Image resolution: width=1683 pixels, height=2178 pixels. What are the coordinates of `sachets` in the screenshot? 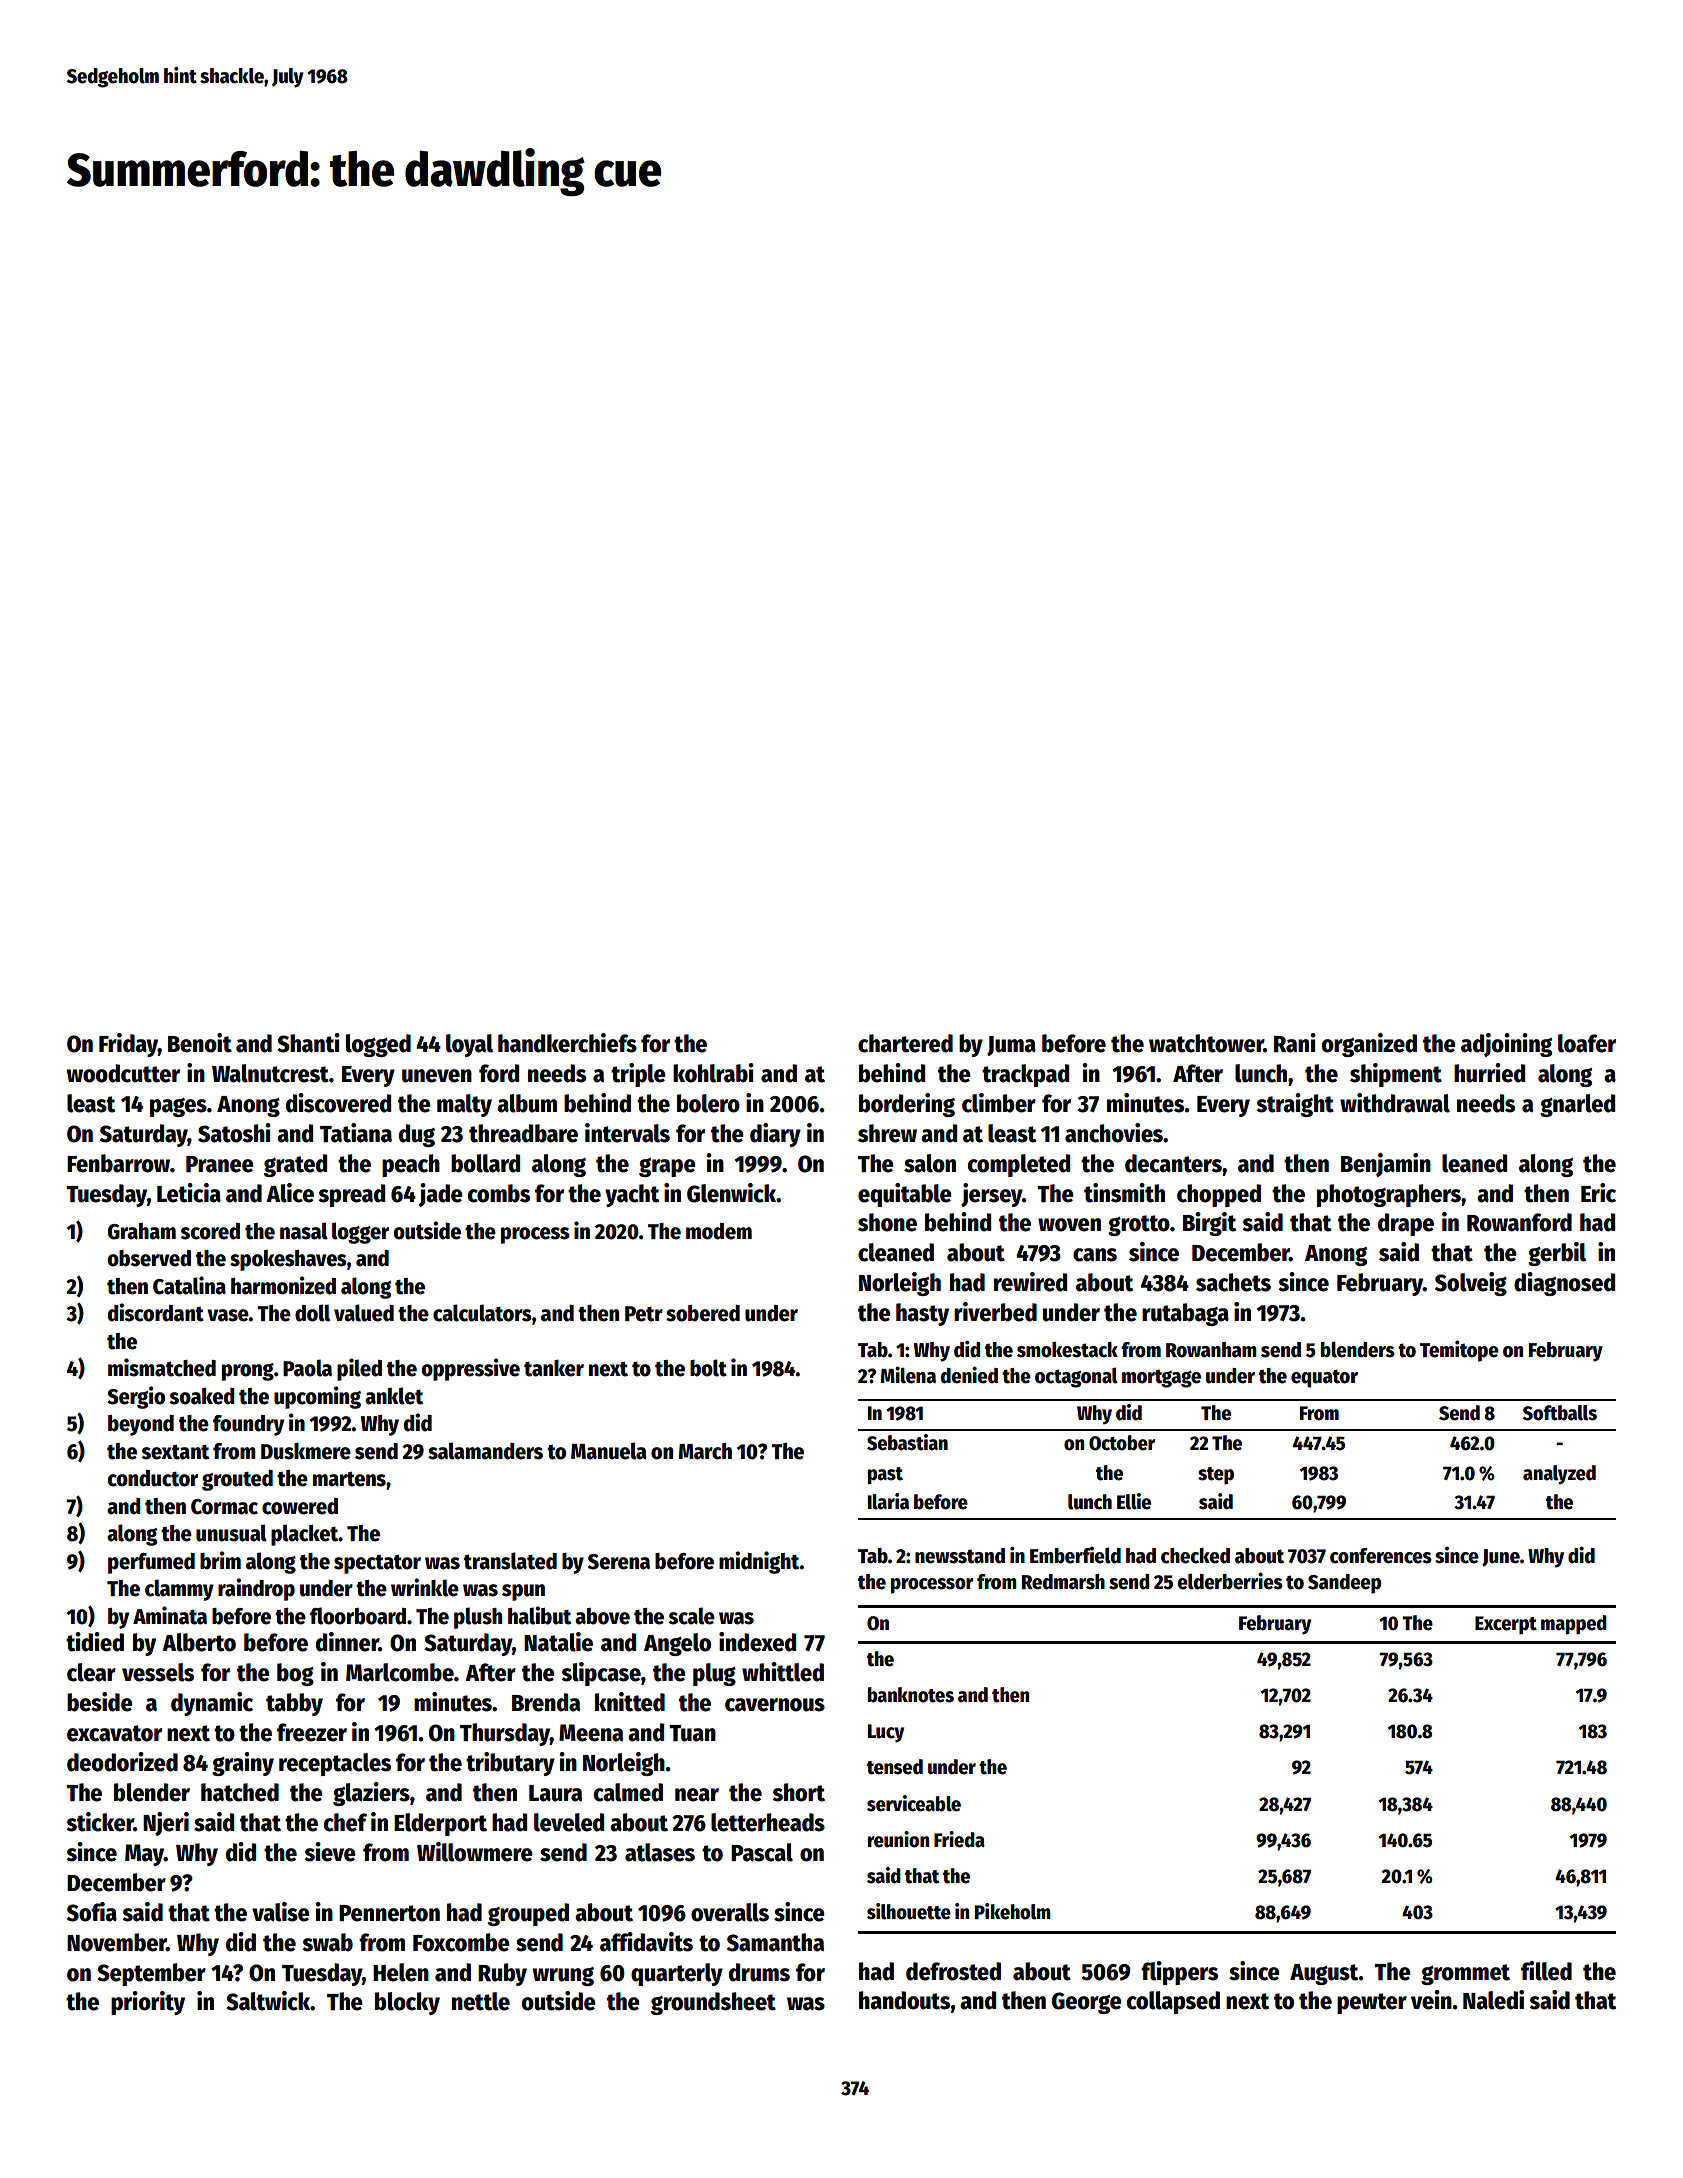 It's located at (1233, 1282).
